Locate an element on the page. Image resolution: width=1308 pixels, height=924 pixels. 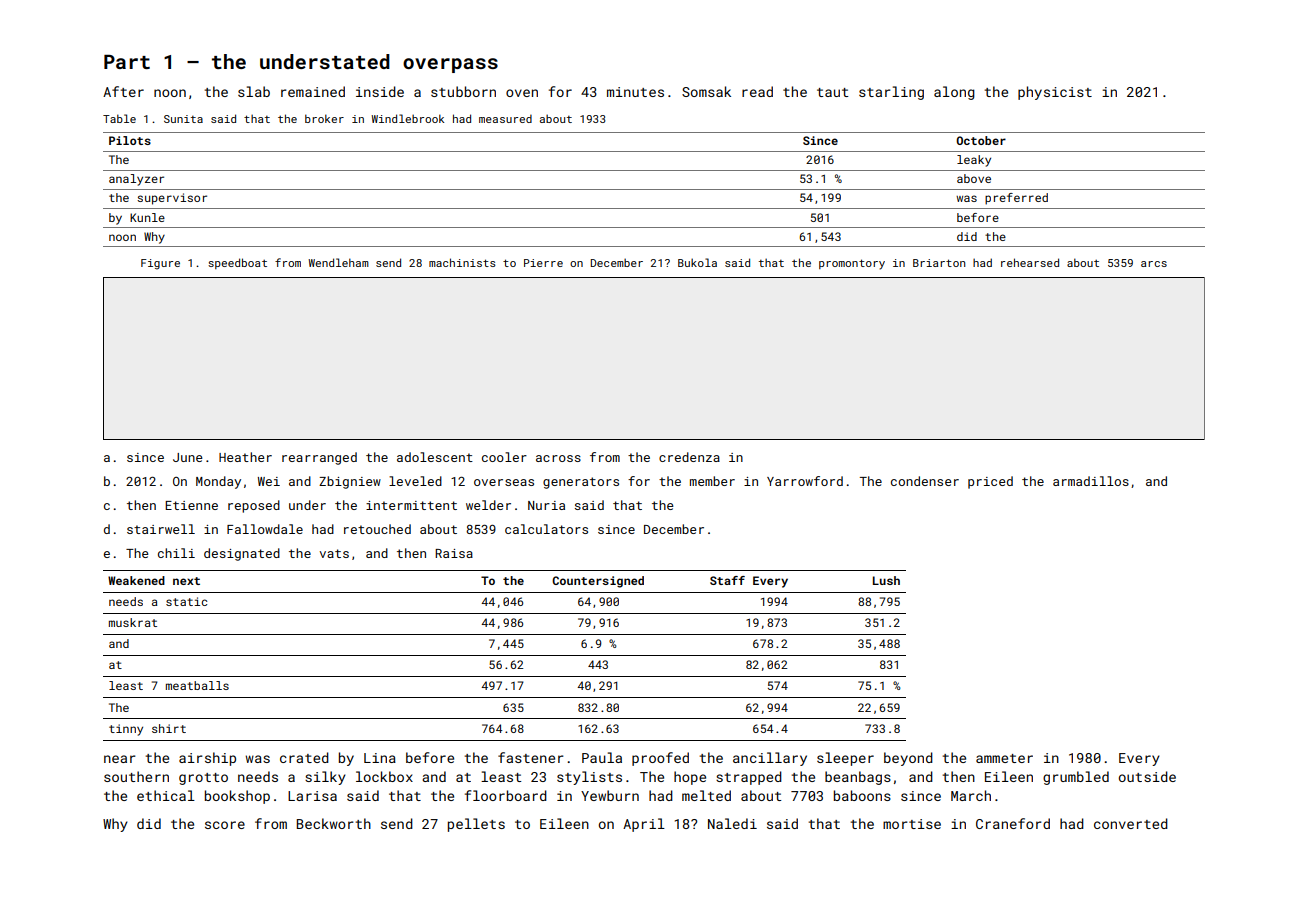
Part is located at coordinates (127, 62).
